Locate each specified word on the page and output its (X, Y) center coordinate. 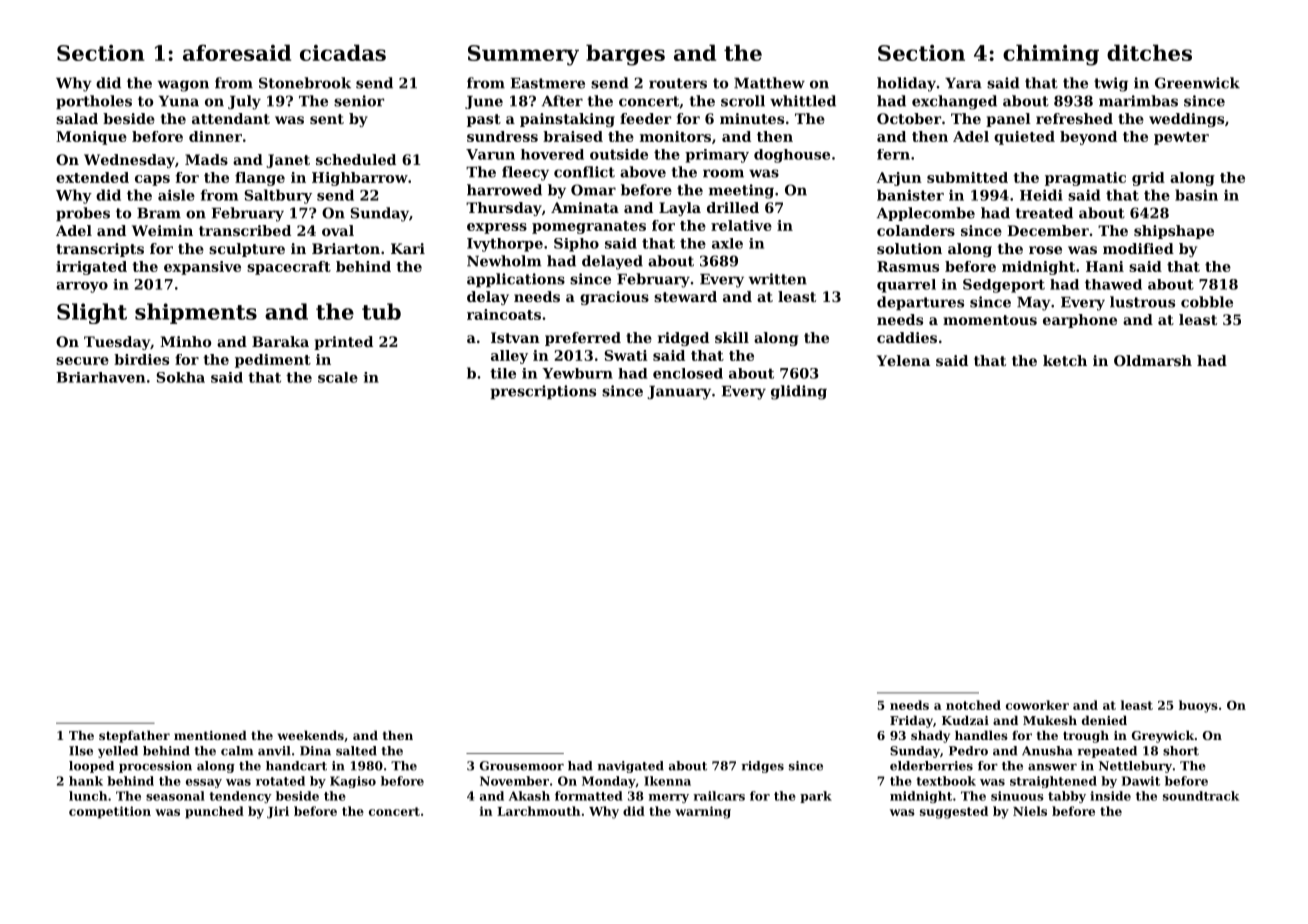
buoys (1198, 706)
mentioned (210, 735)
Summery (523, 55)
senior (359, 101)
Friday (911, 721)
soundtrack (1201, 796)
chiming (1051, 55)
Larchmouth (539, 811)
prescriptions (543, 392)
